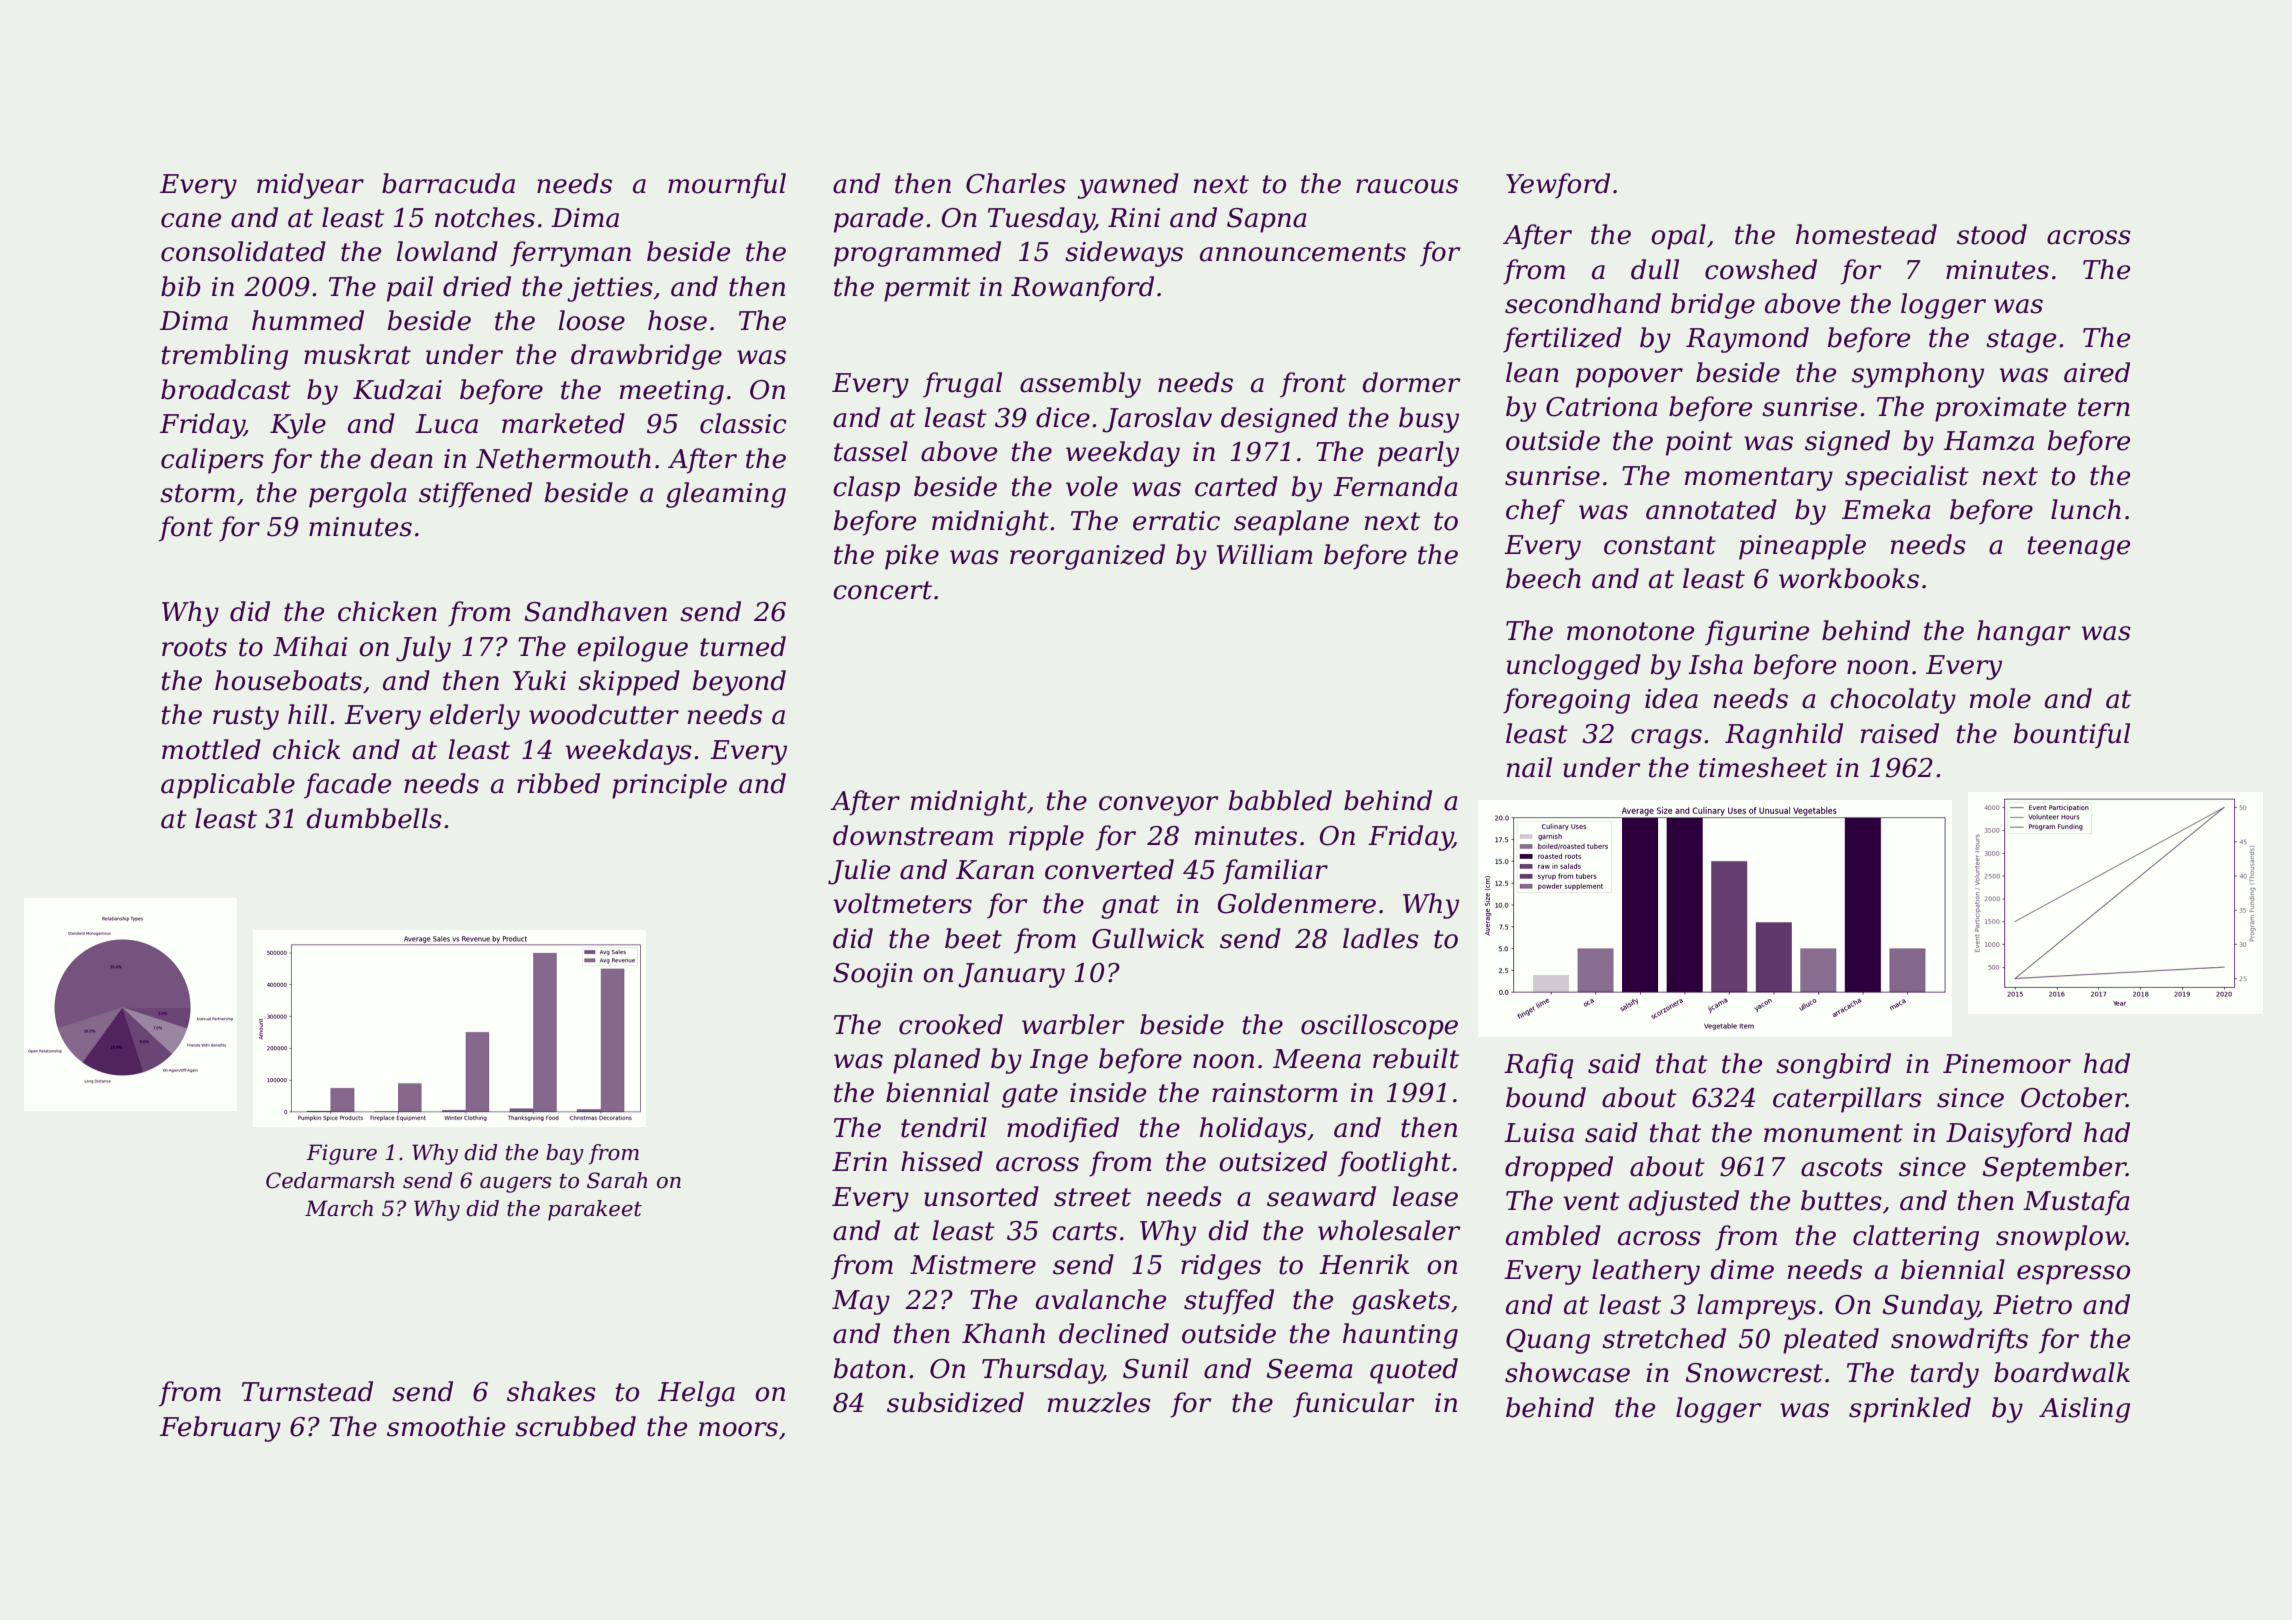  Describe the element at coordinates (374, 818) in the screenshot. I see `dumbbells` at that location.
